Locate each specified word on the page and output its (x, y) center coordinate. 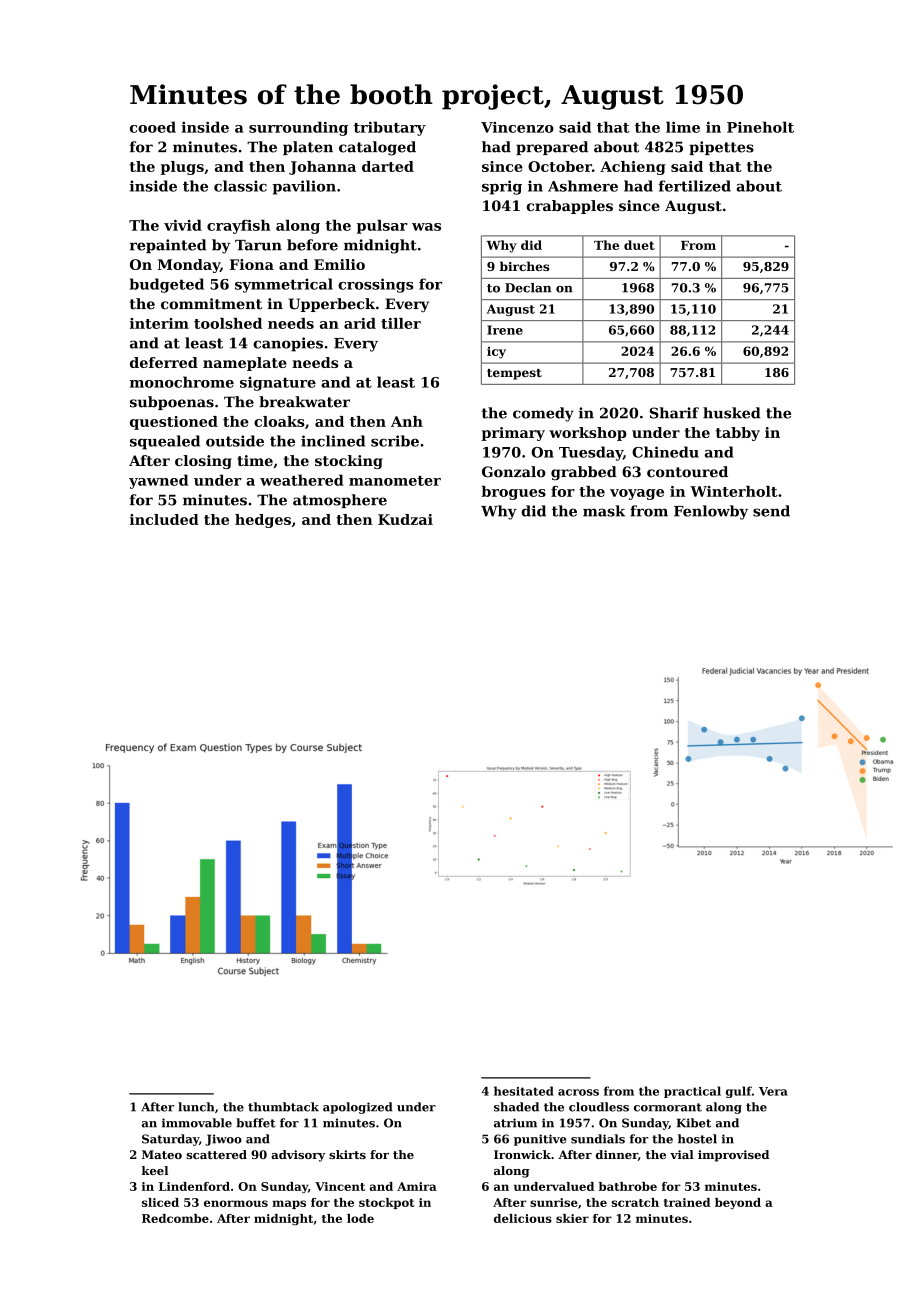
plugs (182, 168)
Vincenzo (517, 127)
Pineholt (760, 127)
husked (732, 413)
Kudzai (405, 519)
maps (289, 1204)
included (164, 519)
